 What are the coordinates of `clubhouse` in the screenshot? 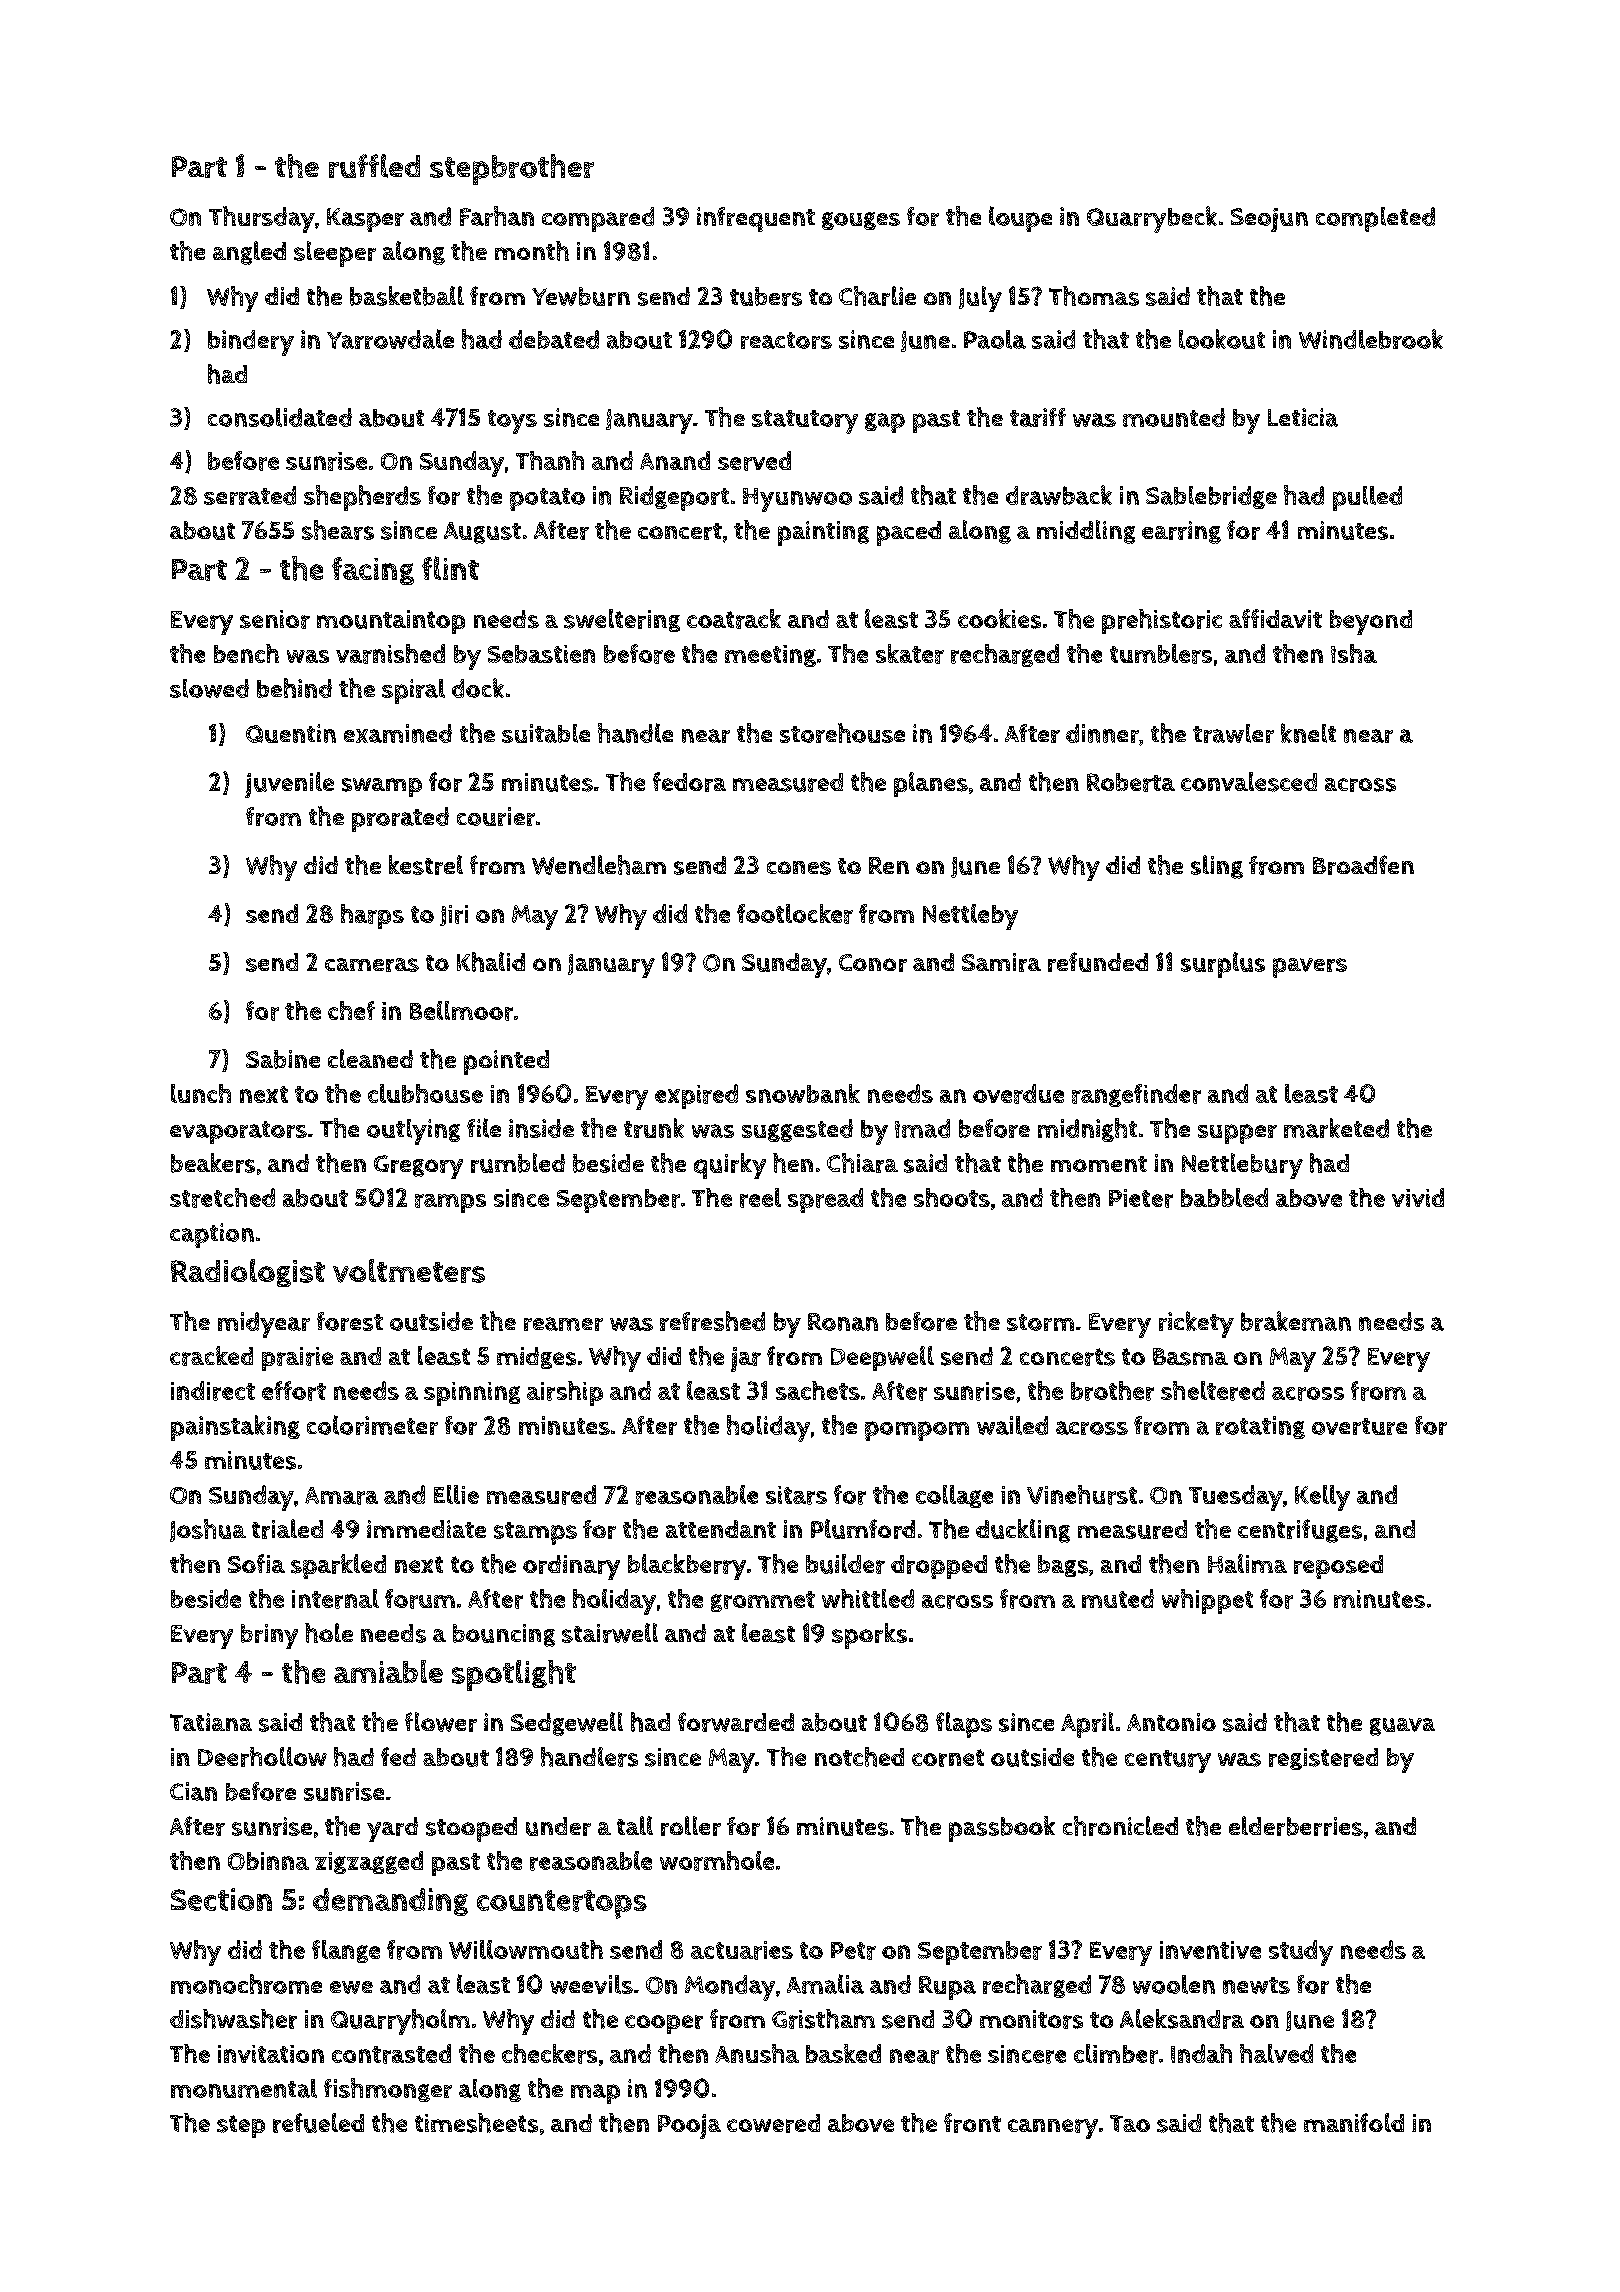 It's located at (425, 1093).
